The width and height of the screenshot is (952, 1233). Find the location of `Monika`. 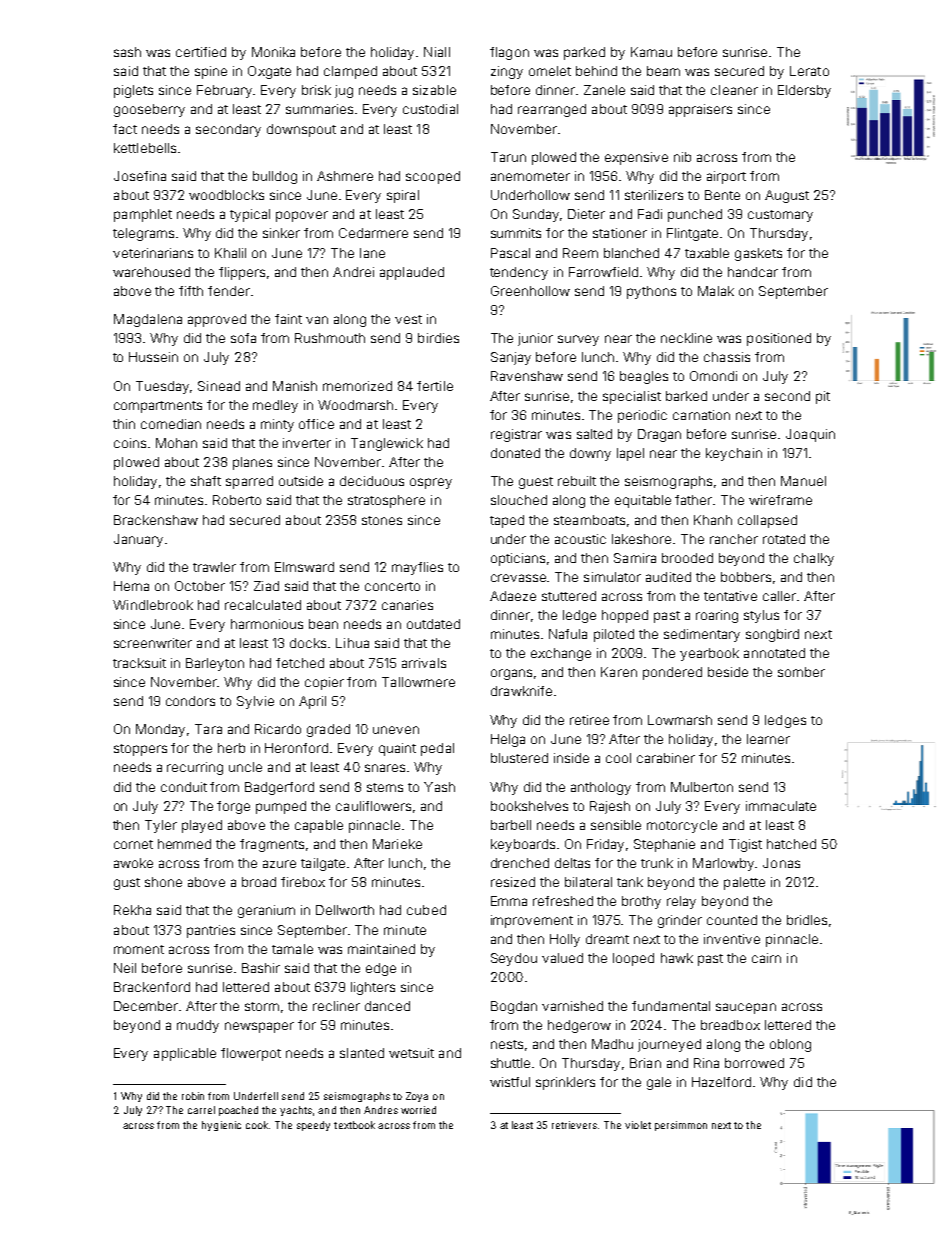

Monika is located at coordinates (273, 52).
